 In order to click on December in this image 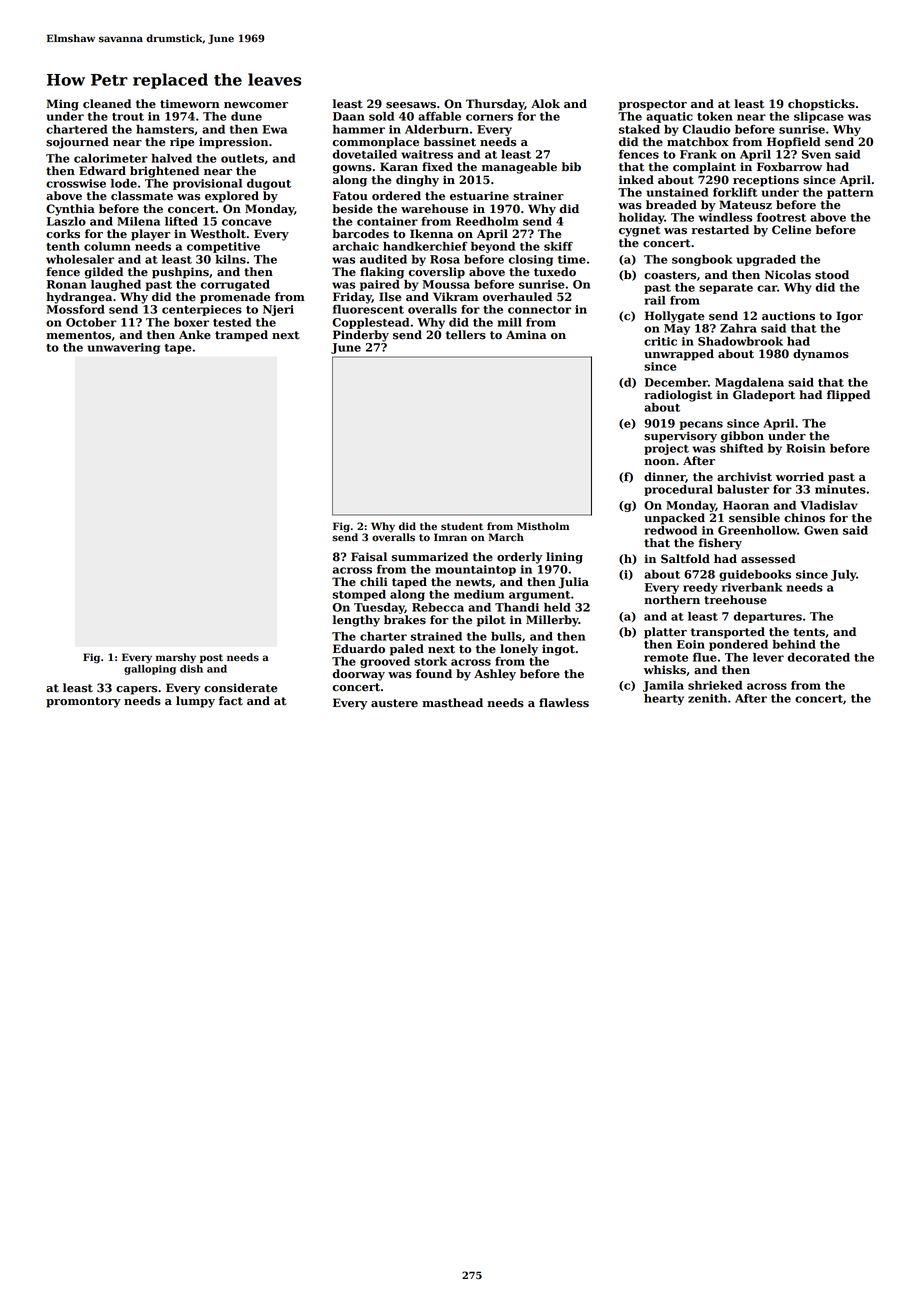, I will do `click(676, 382)`.
